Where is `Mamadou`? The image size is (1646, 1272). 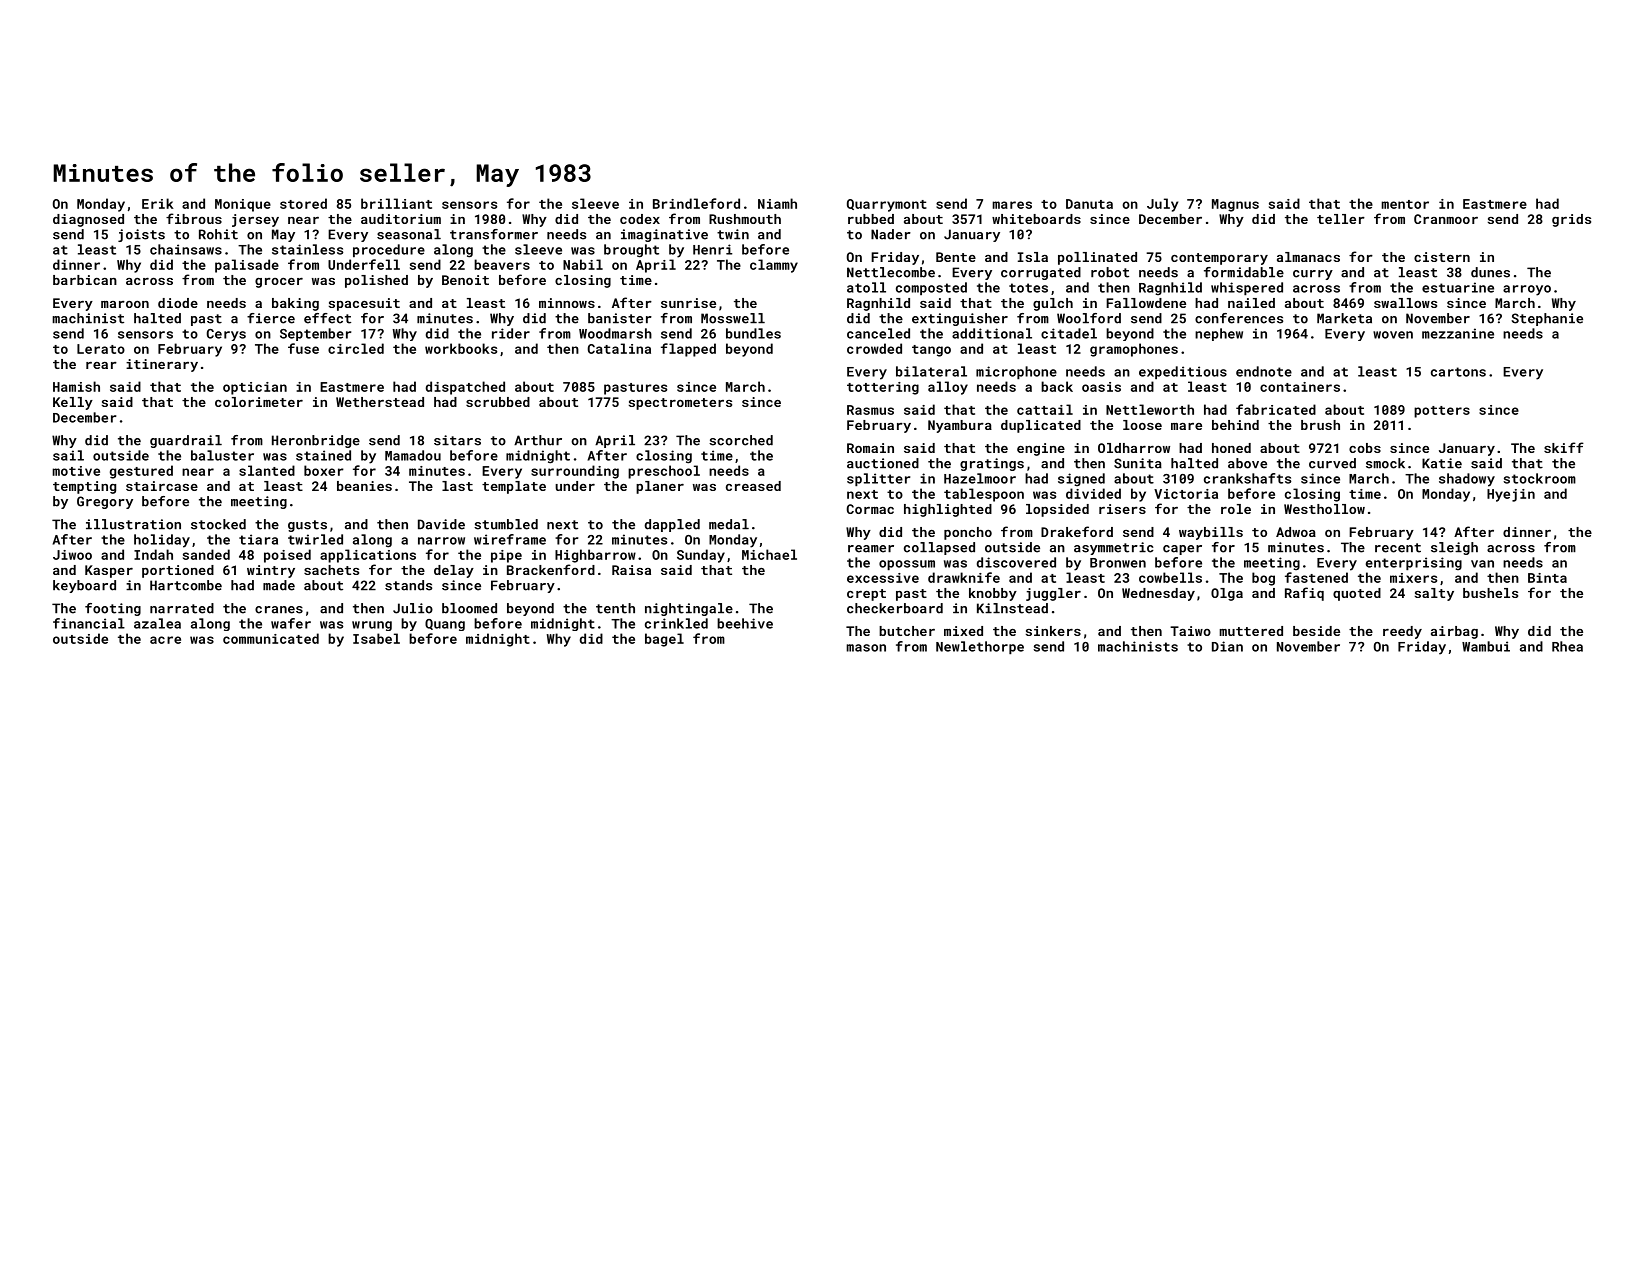
Mamadou is located at coordinates (413, 455).
